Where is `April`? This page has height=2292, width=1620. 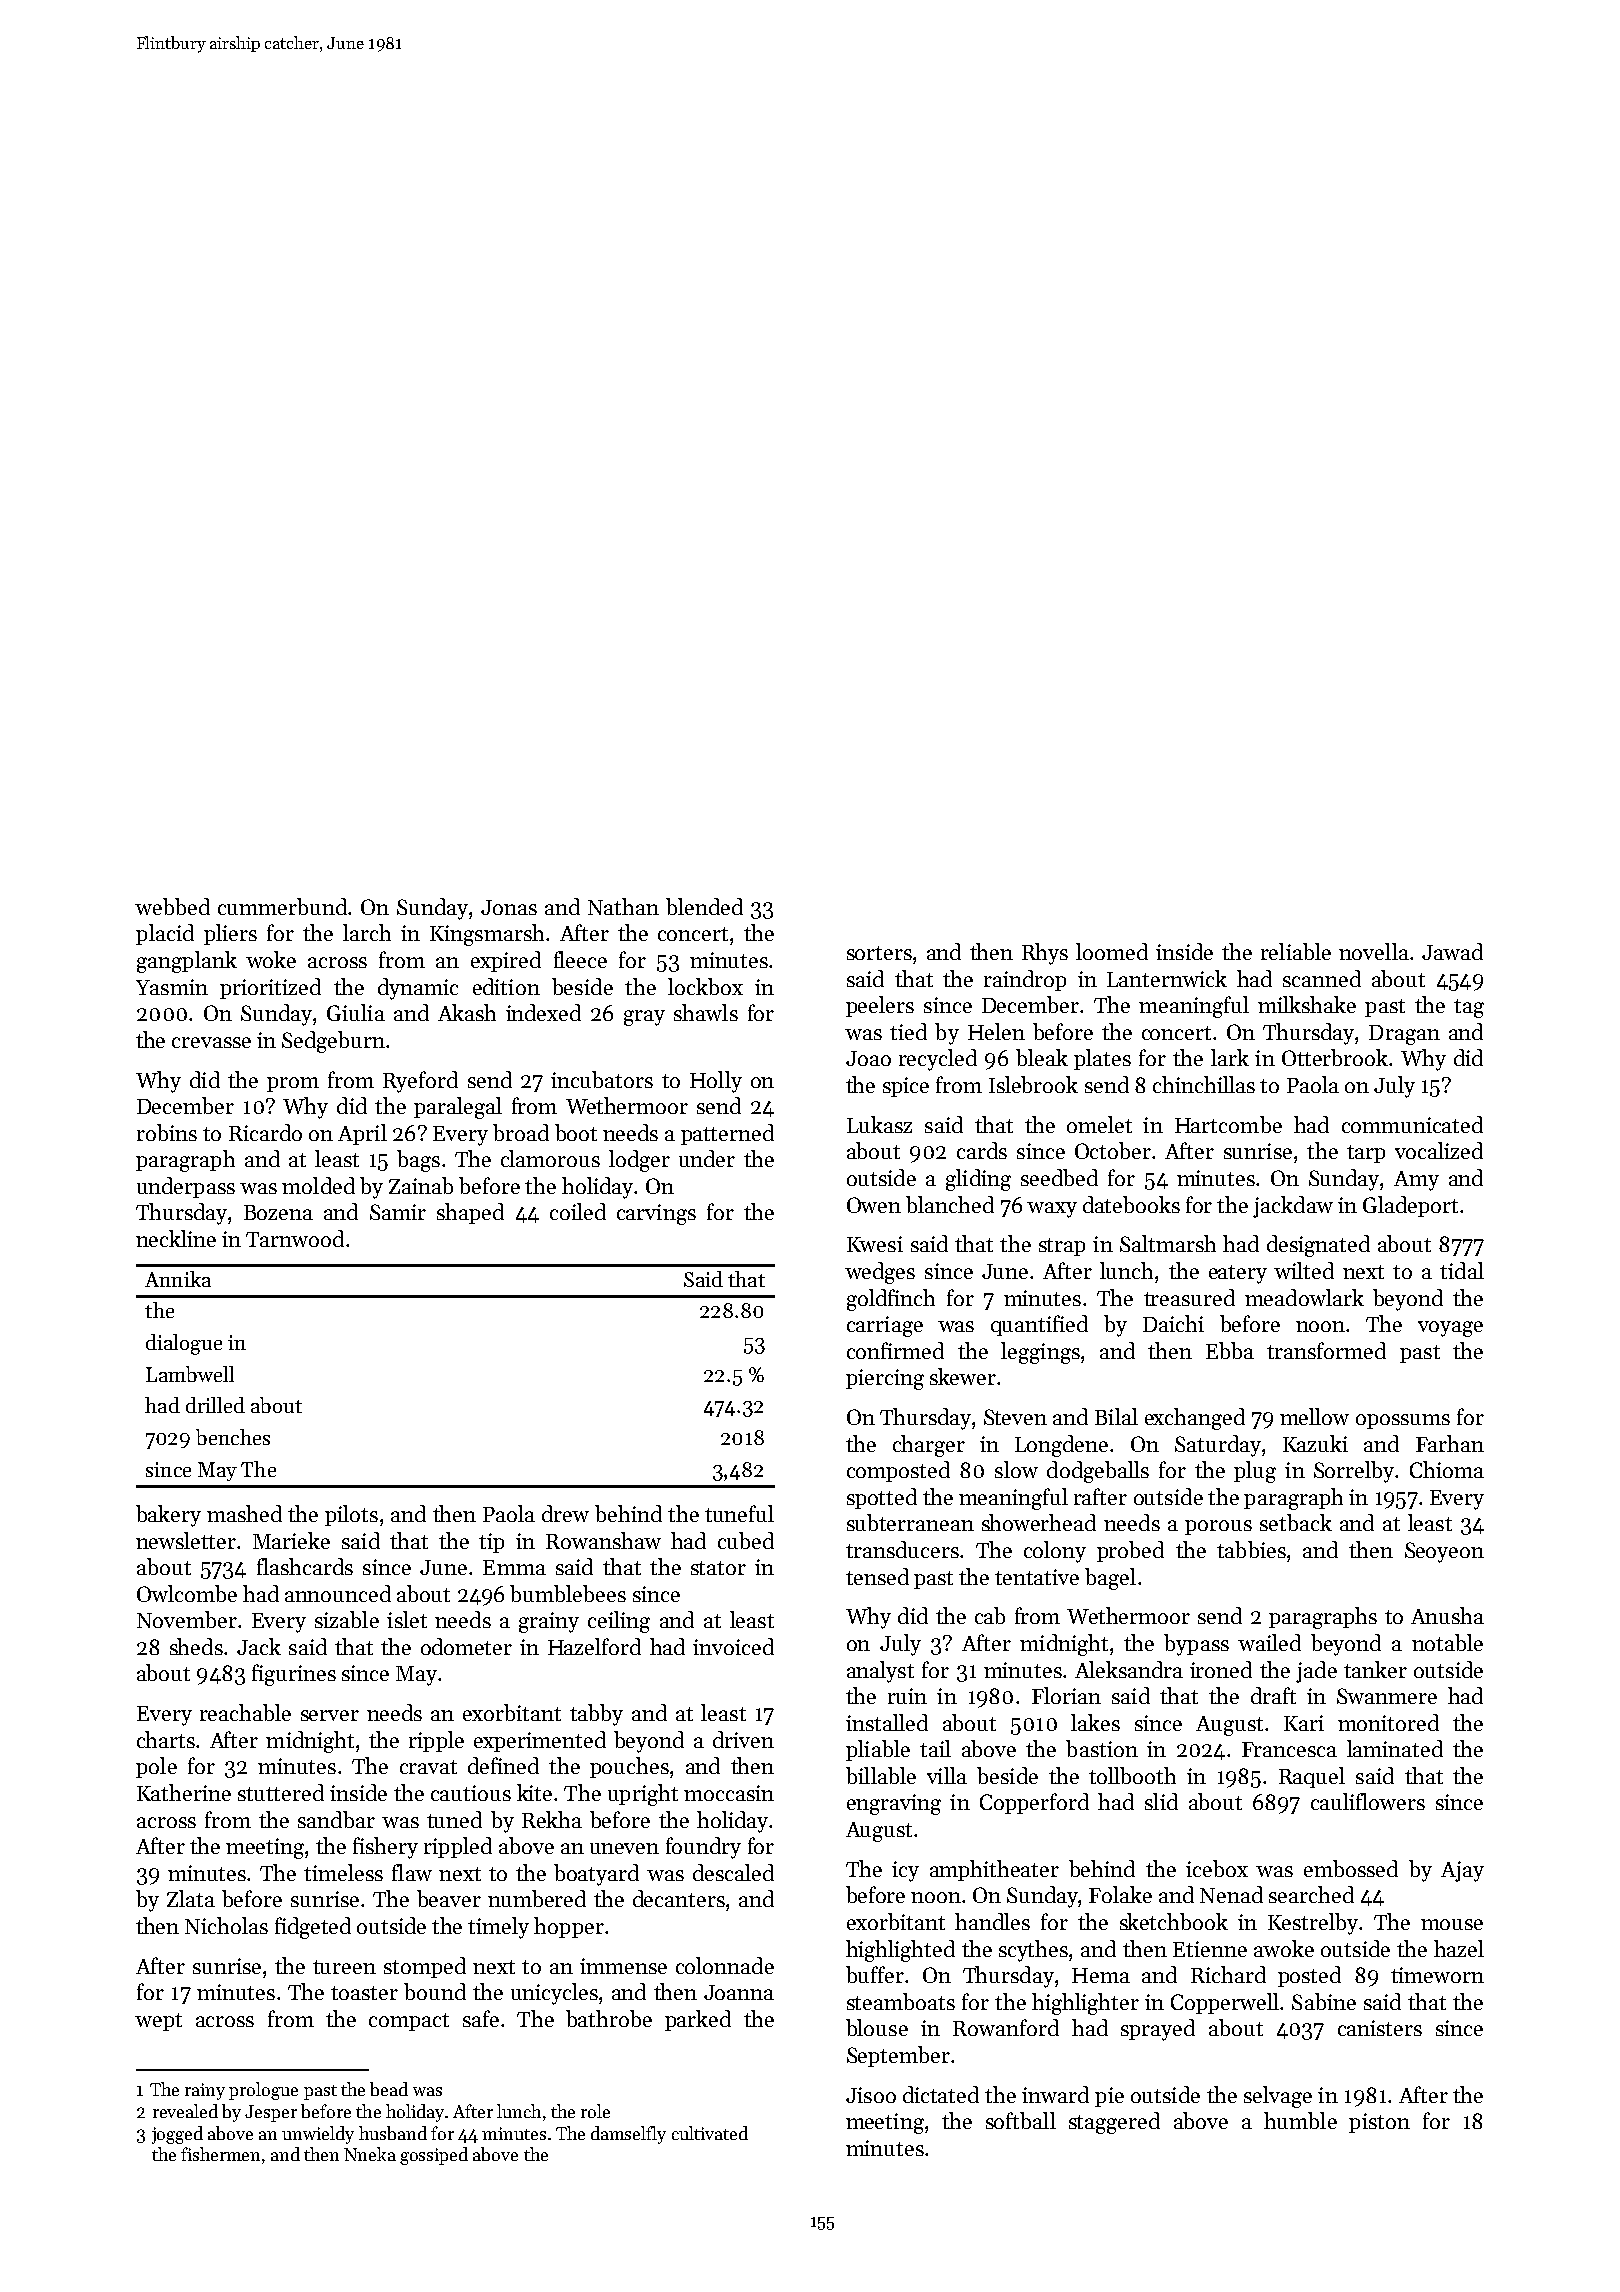 April is located at coordinates (362, 1134).
